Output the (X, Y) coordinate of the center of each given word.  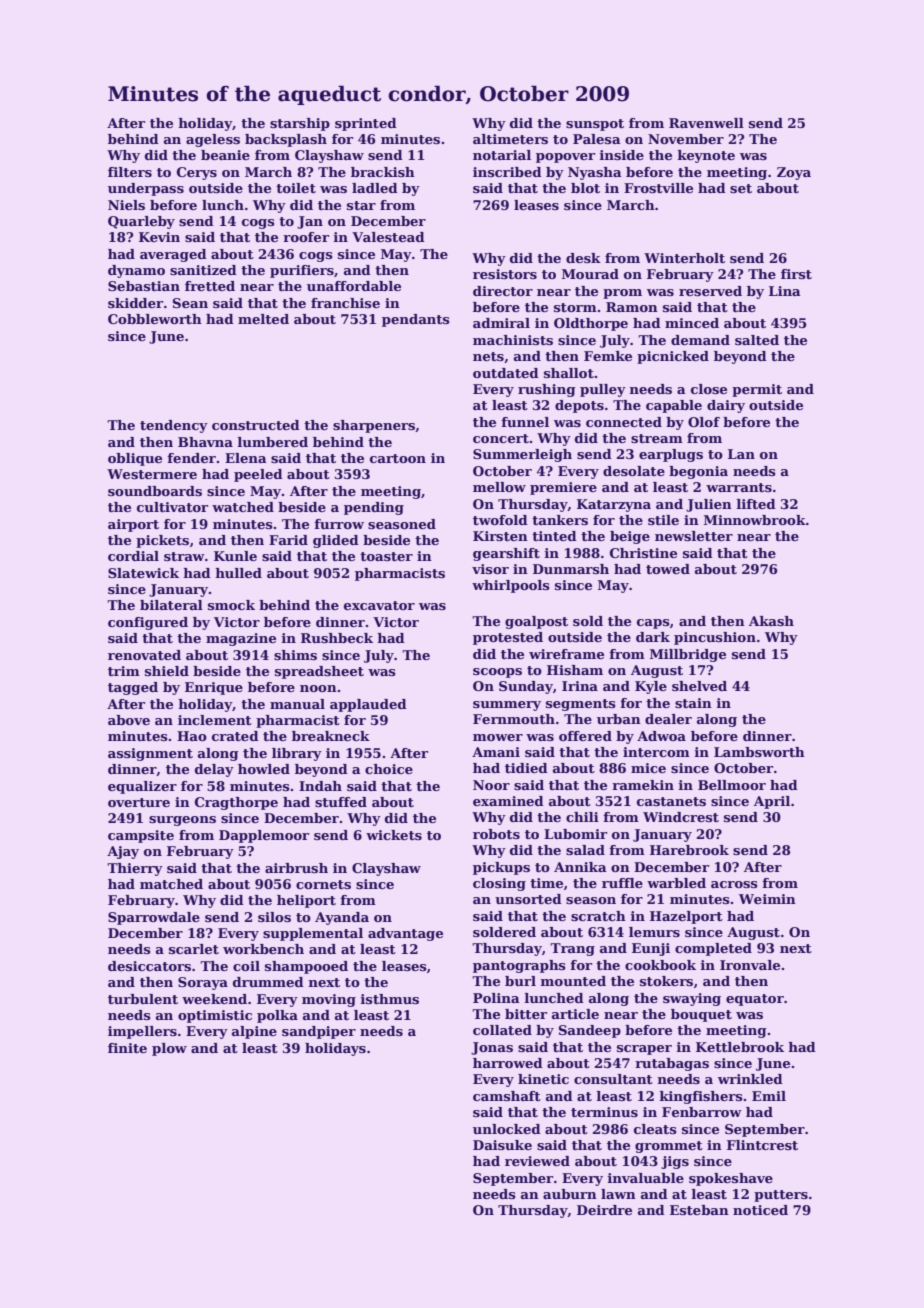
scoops (497, 673)
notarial (502, 155)
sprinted (366, 124)
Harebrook (689, 850)
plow (169, 1049)
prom (622, 294)
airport (133, 525)
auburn (570, 1194)
